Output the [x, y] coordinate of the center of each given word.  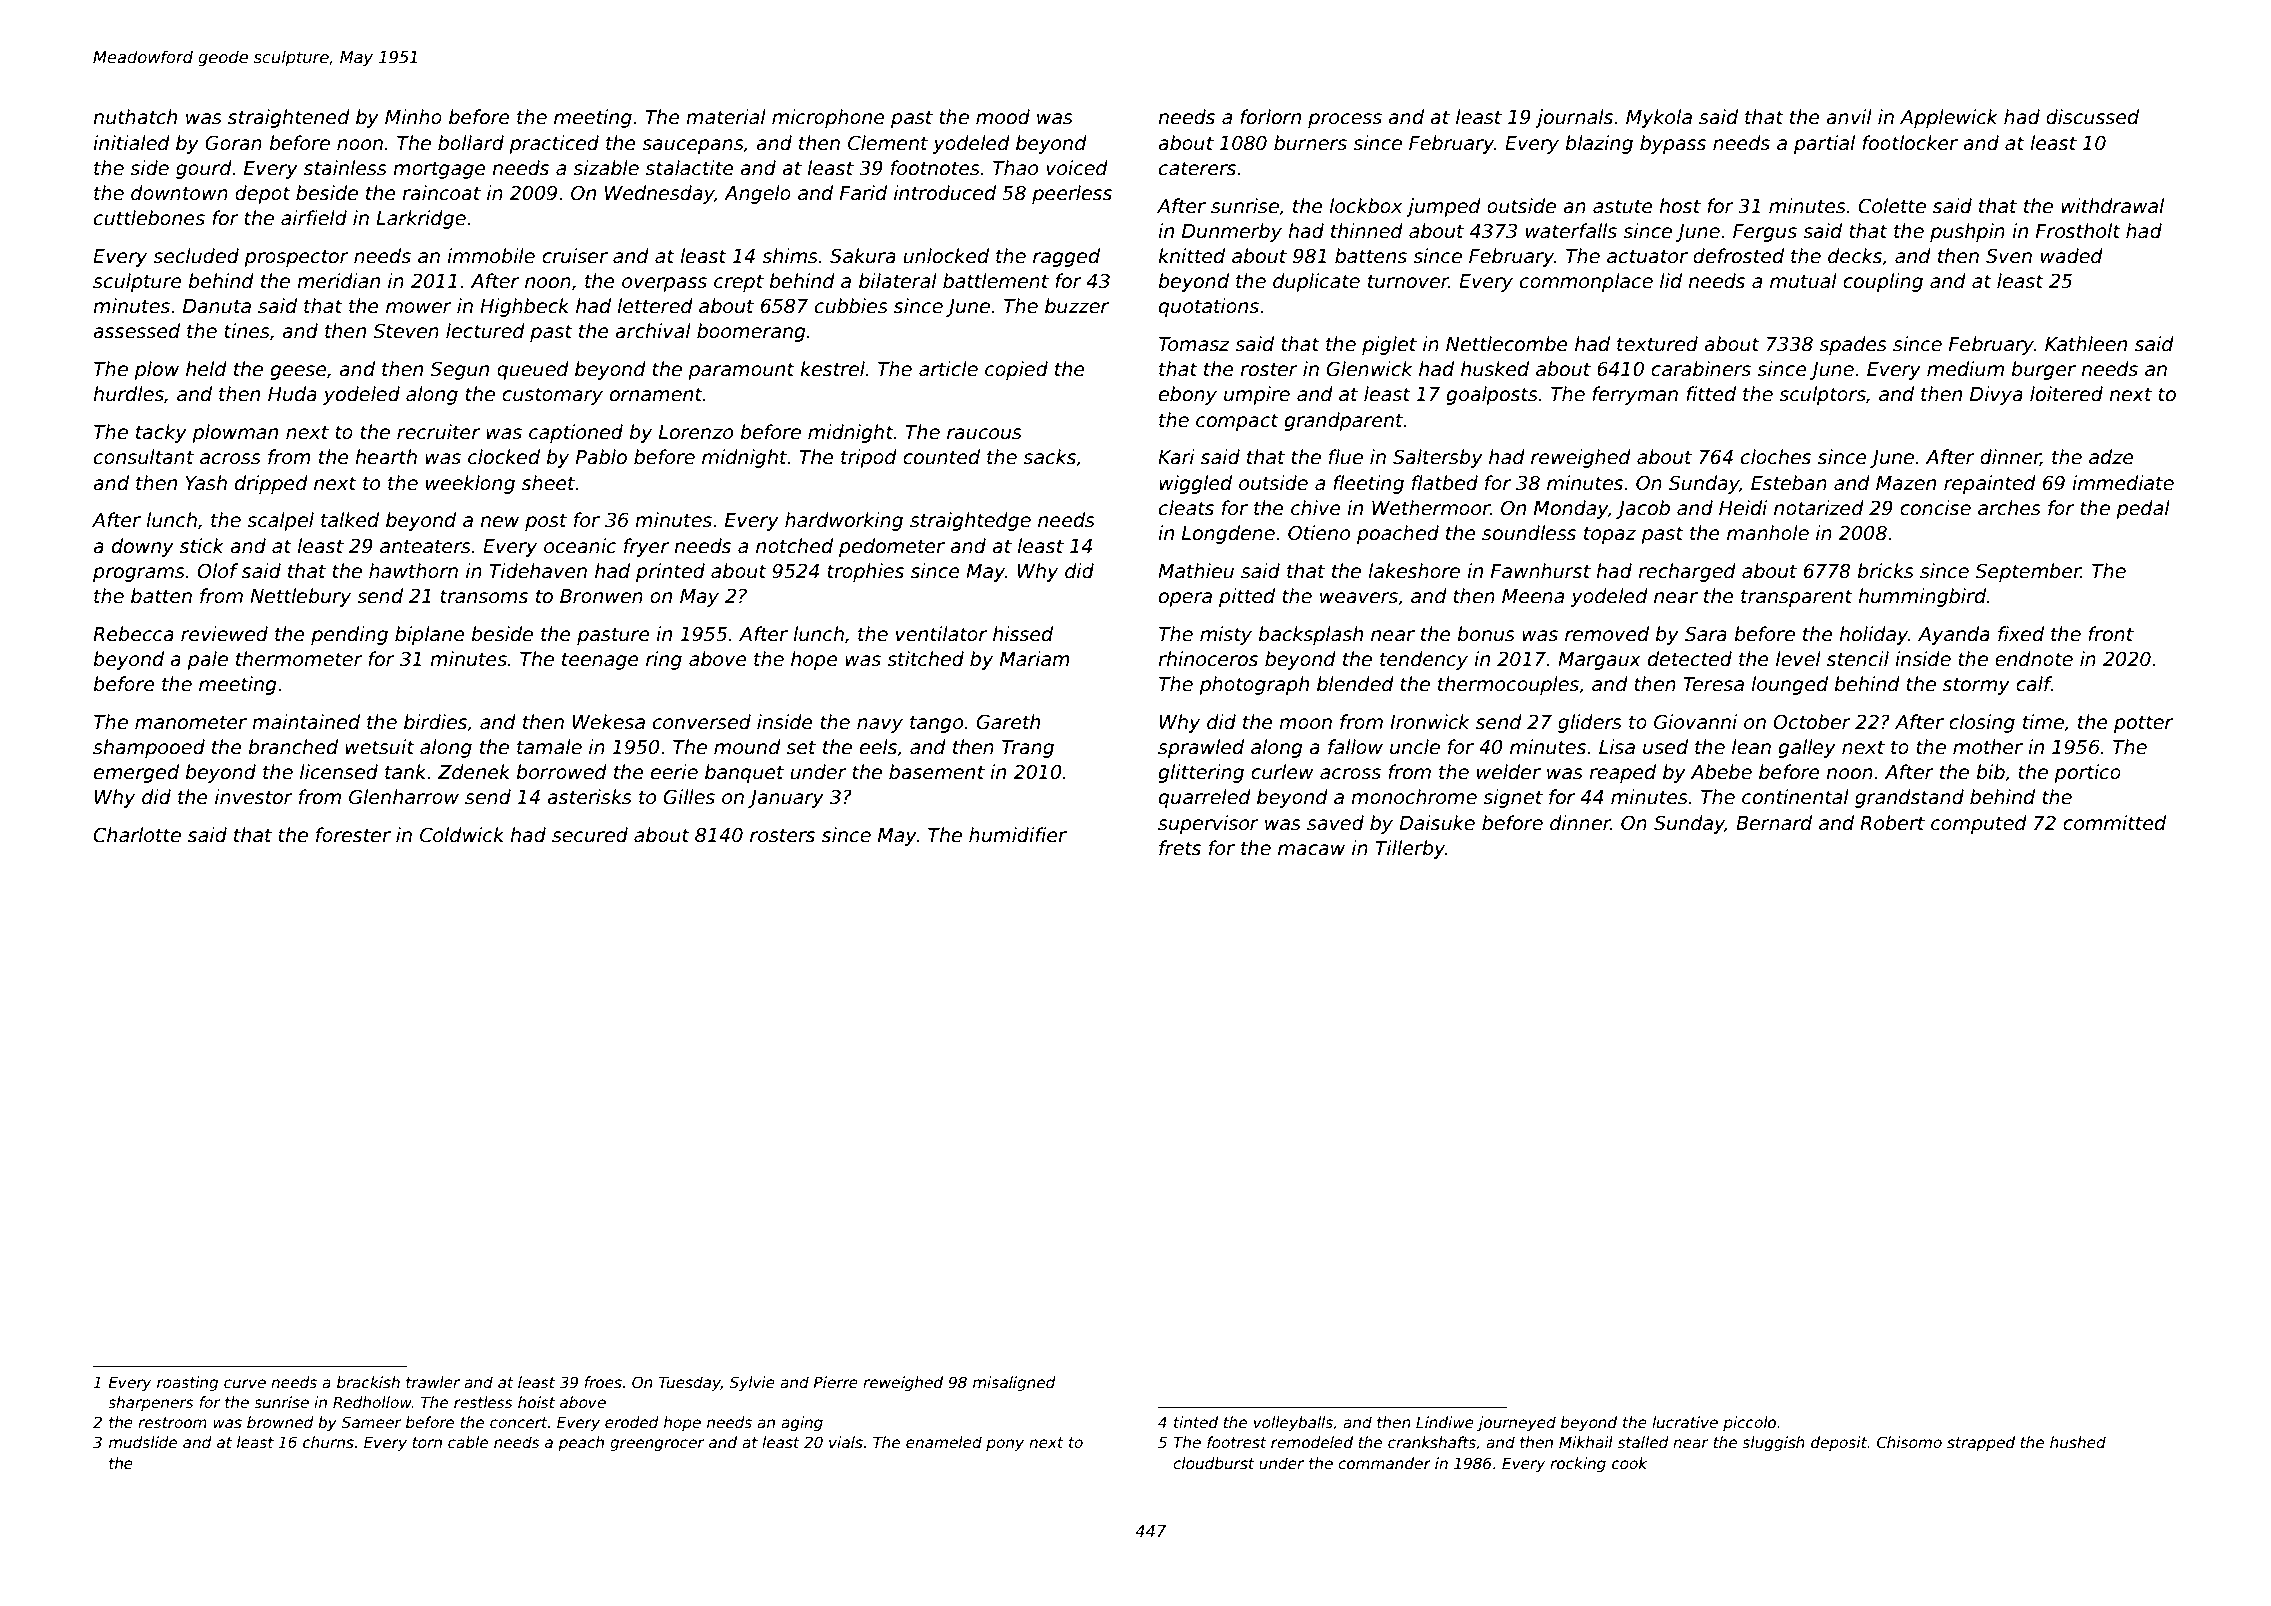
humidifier [1018, 835]
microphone [828, 118]
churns [328, 1442]
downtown [179, 193]
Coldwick [462, 835]
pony [1005, 1445]
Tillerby [1410, 849]
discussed [2092, 117]
